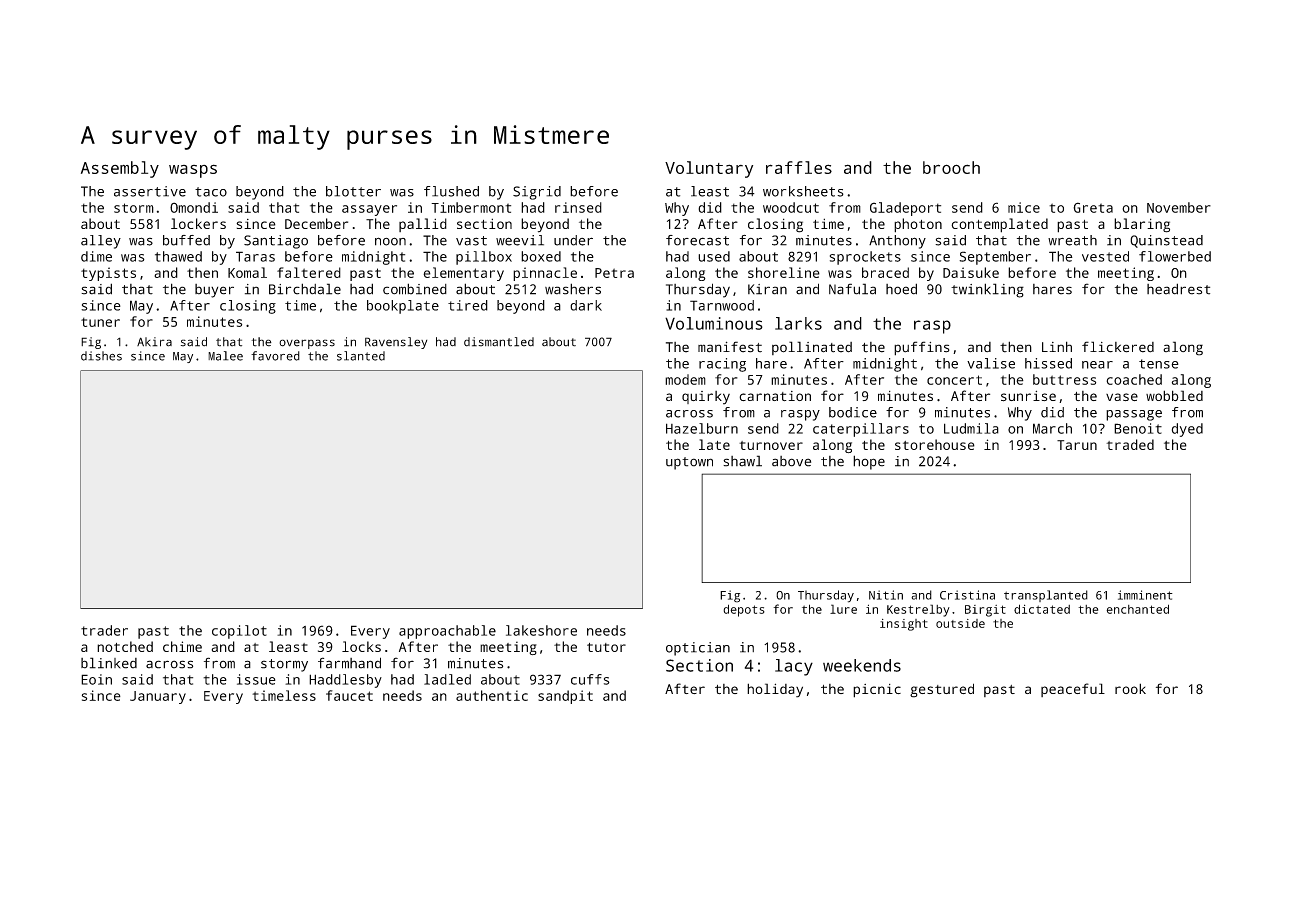 The image size is (1308, 924). Describe the element at coordinates (565, 697) in the document. I see `sandpit` at that location.
